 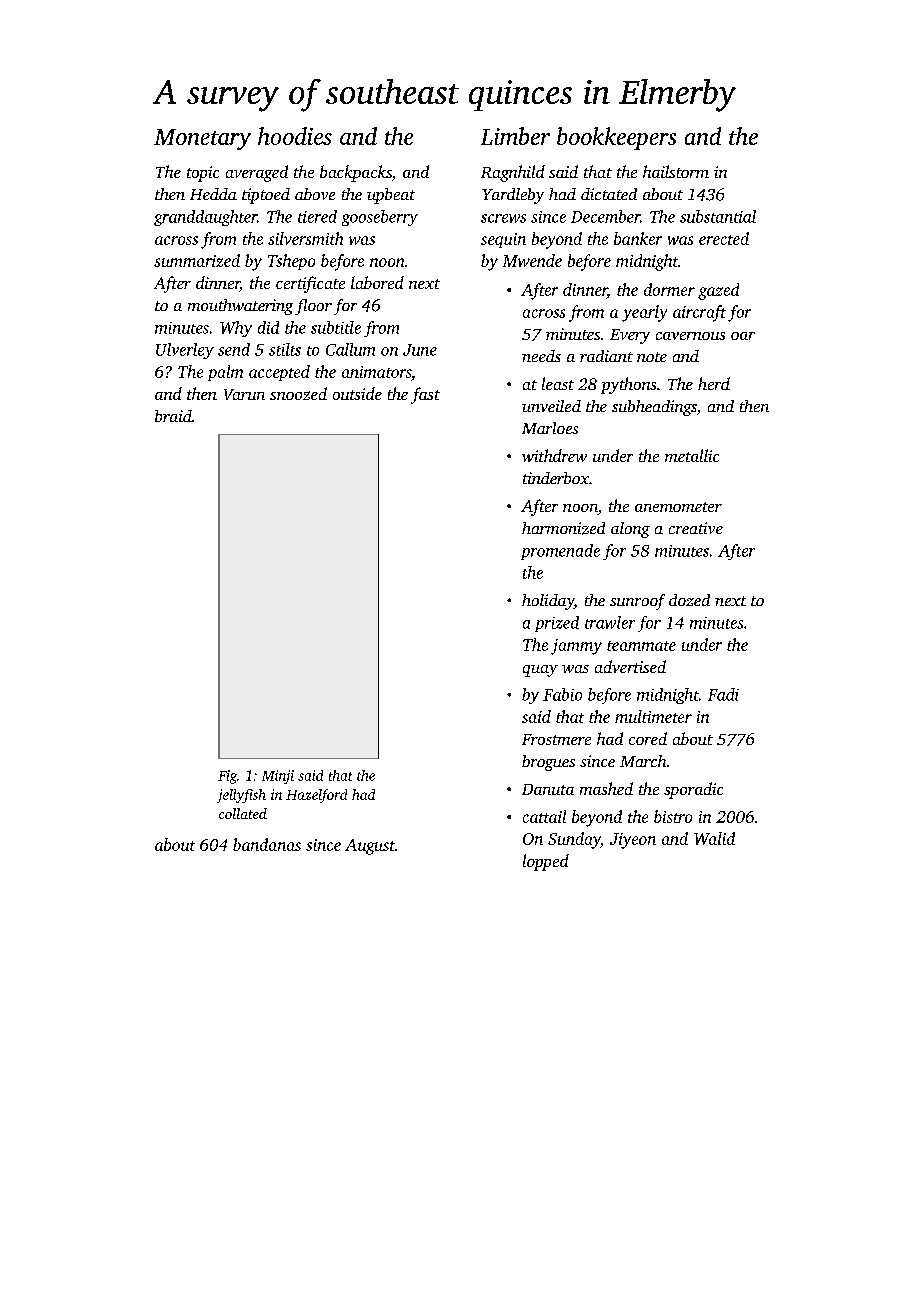 What do you see at coordinates (267, 844) in the screenshot?
I see `bandanas` at bounding box center [267, 844].
